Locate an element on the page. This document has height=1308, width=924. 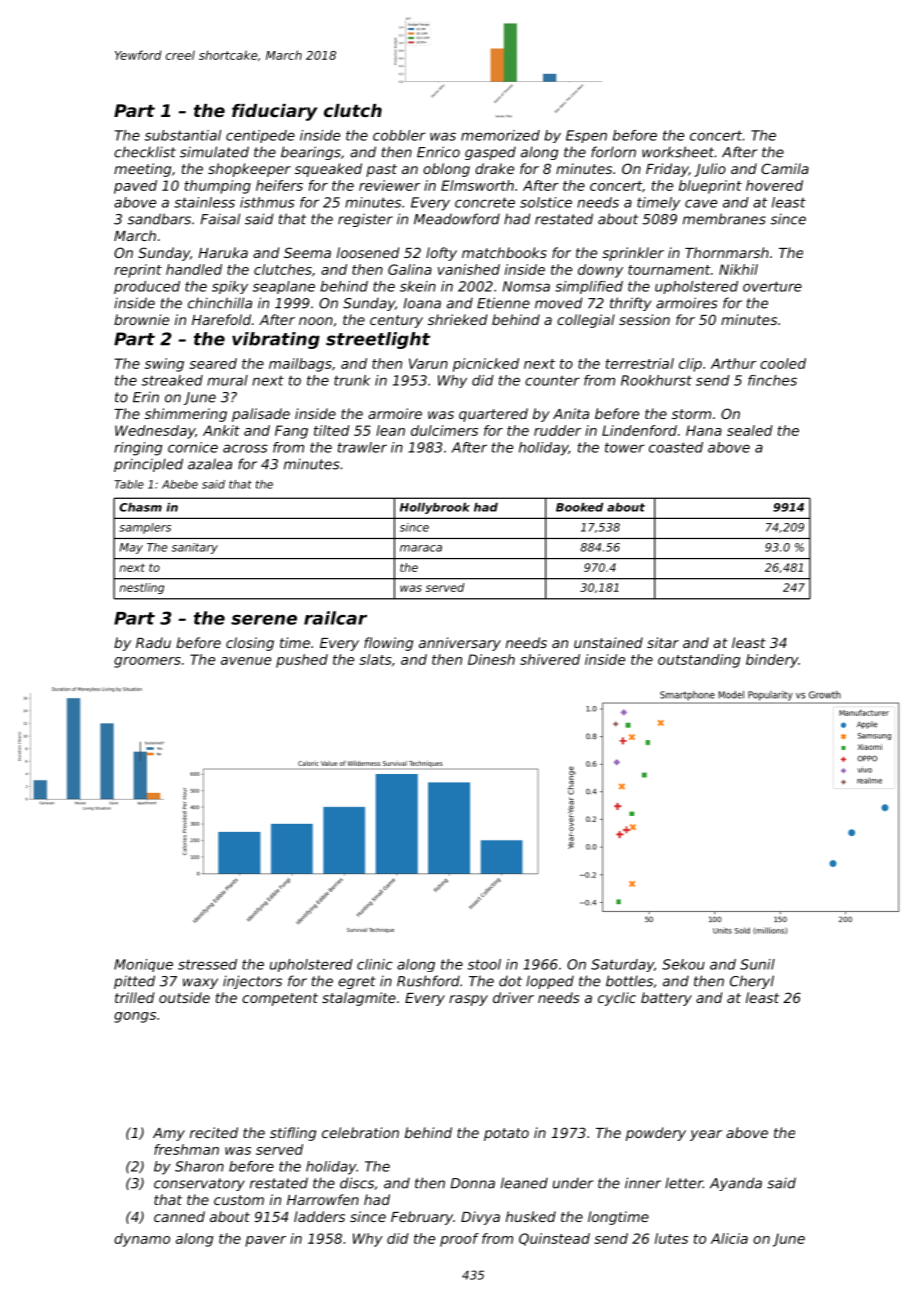
Monique is located at coordinates (143, 965).
